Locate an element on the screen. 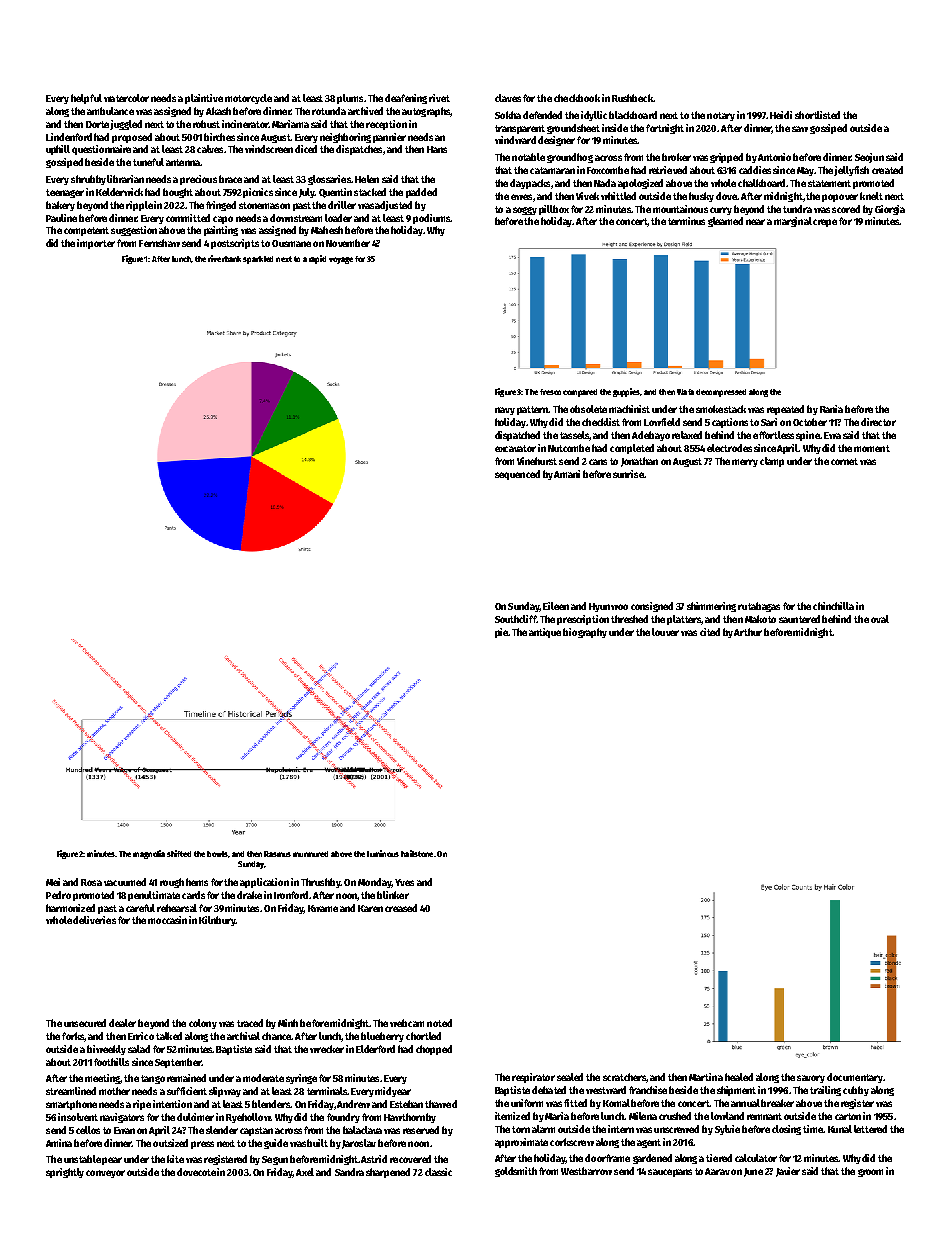 The image size is (952, 1233). helpful is located at coordinates (86, 99).
